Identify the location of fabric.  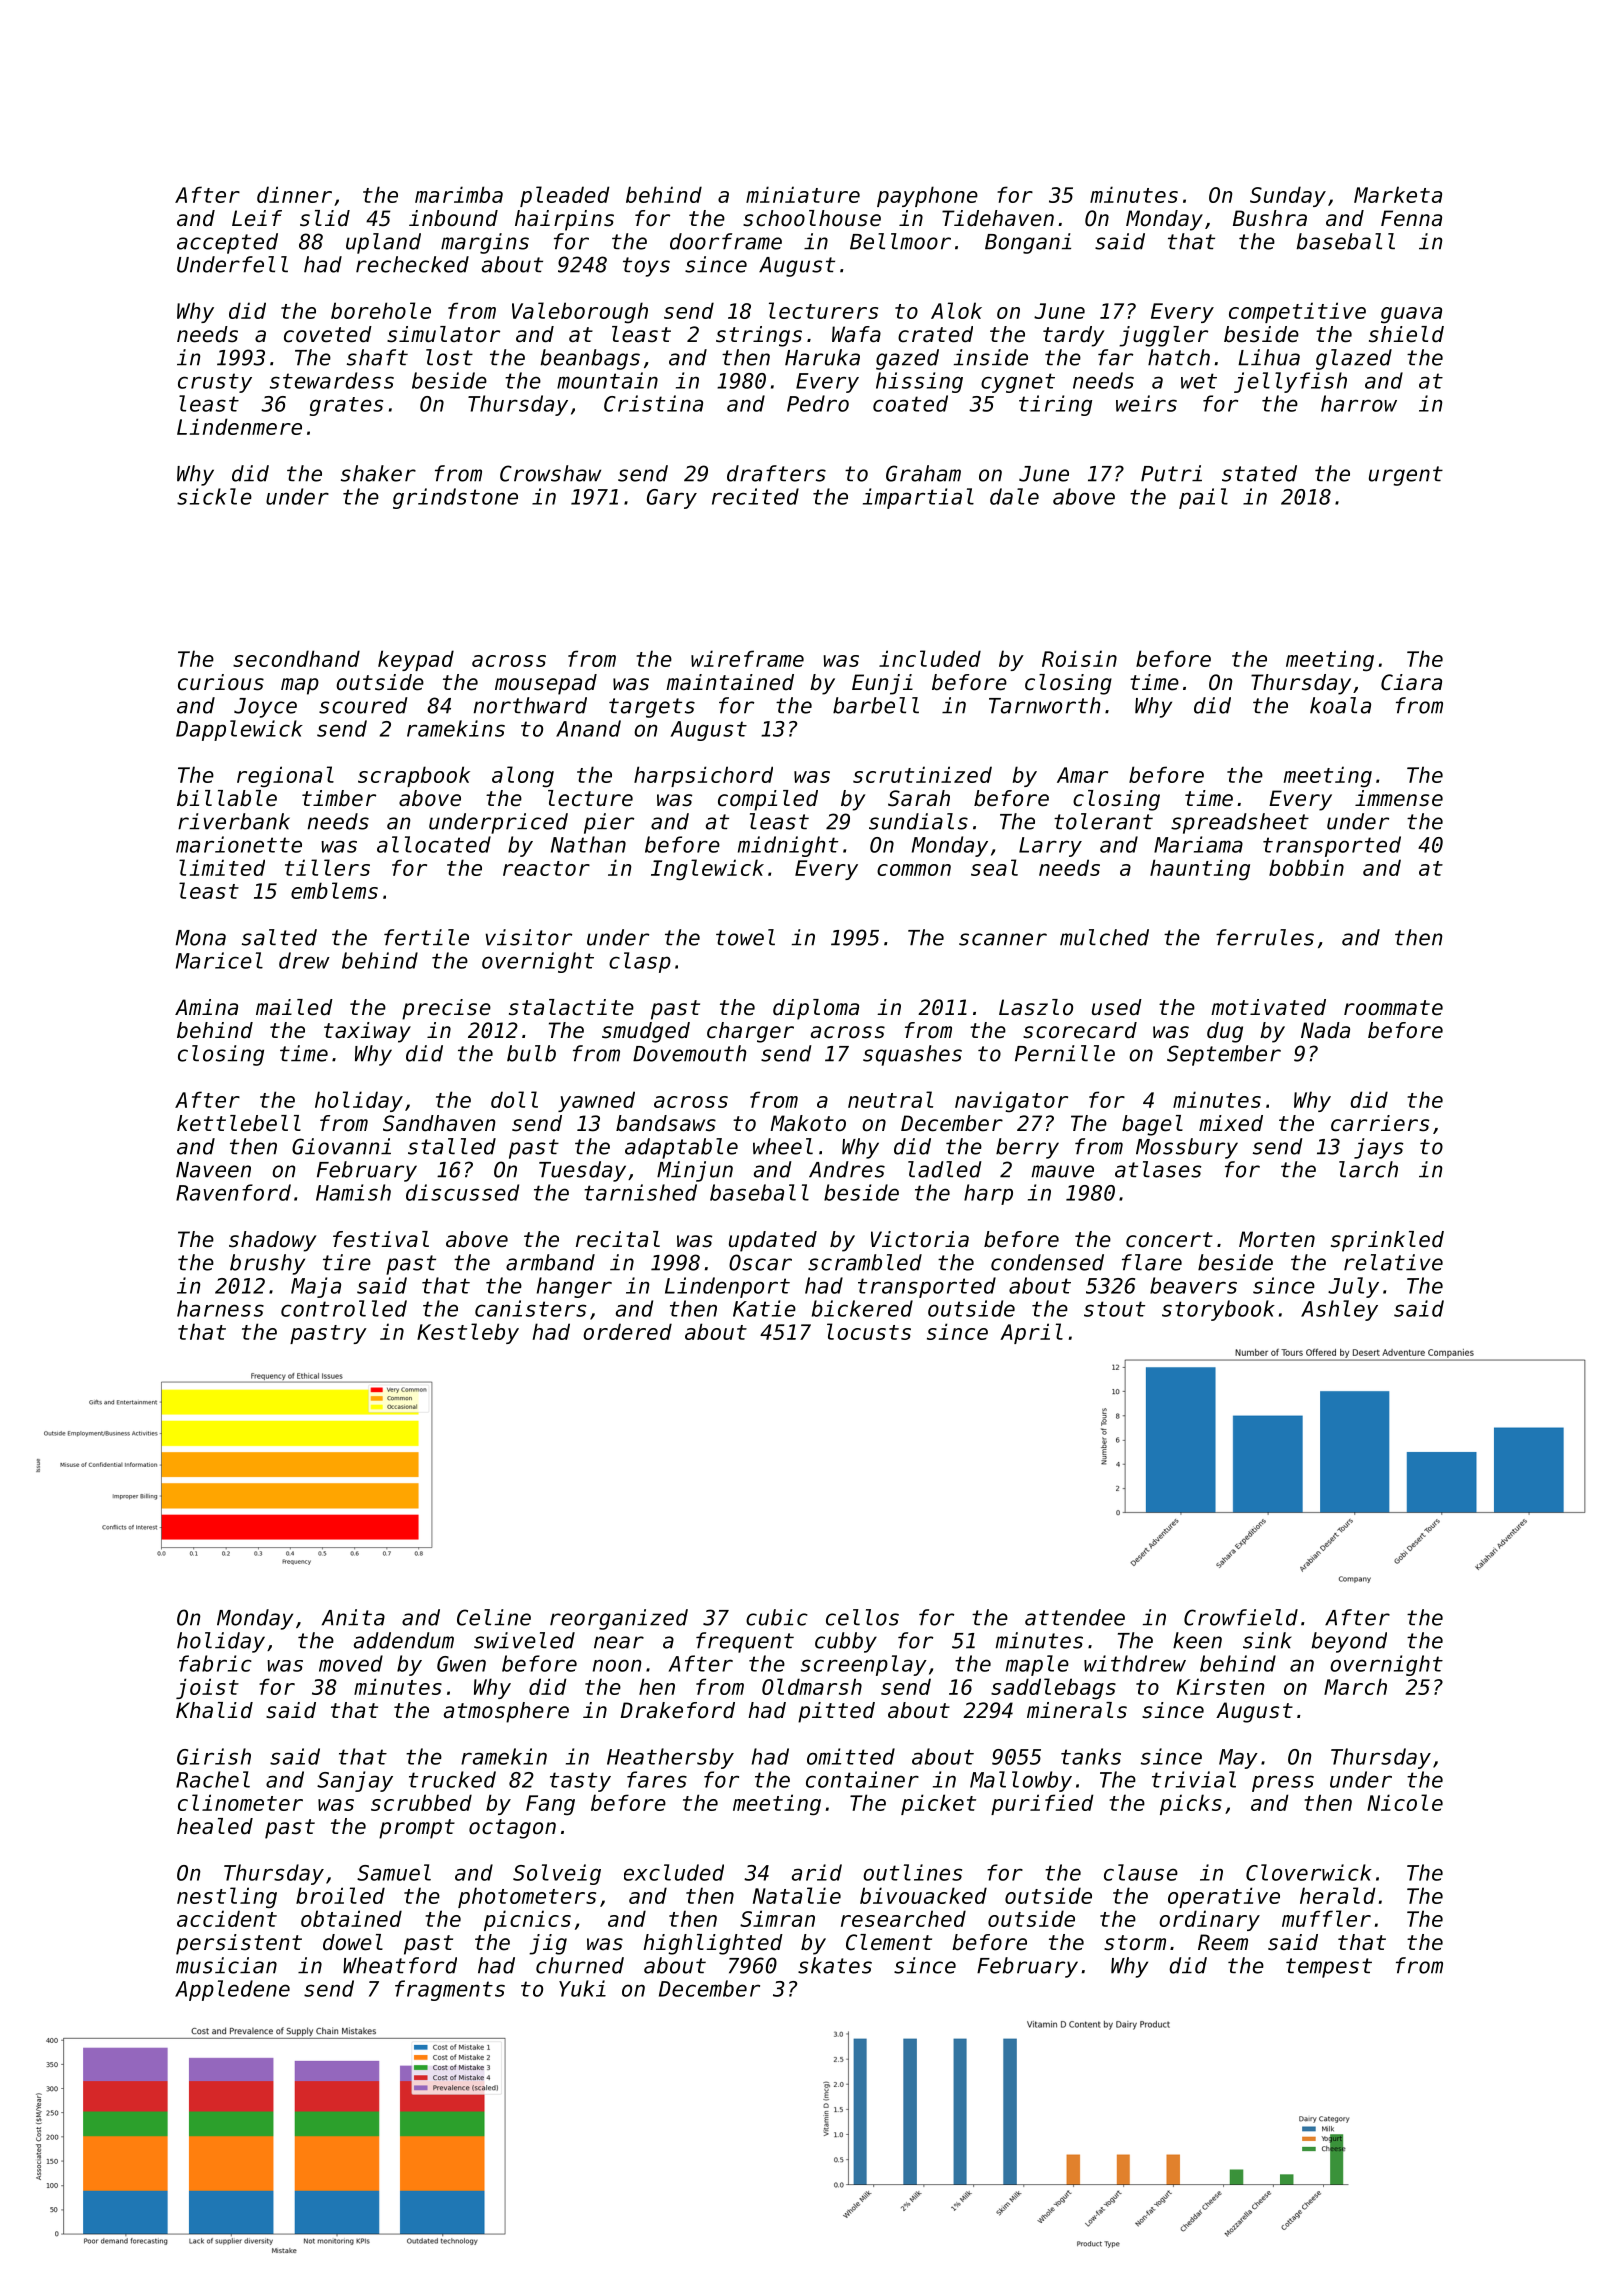
(215, 1663).
